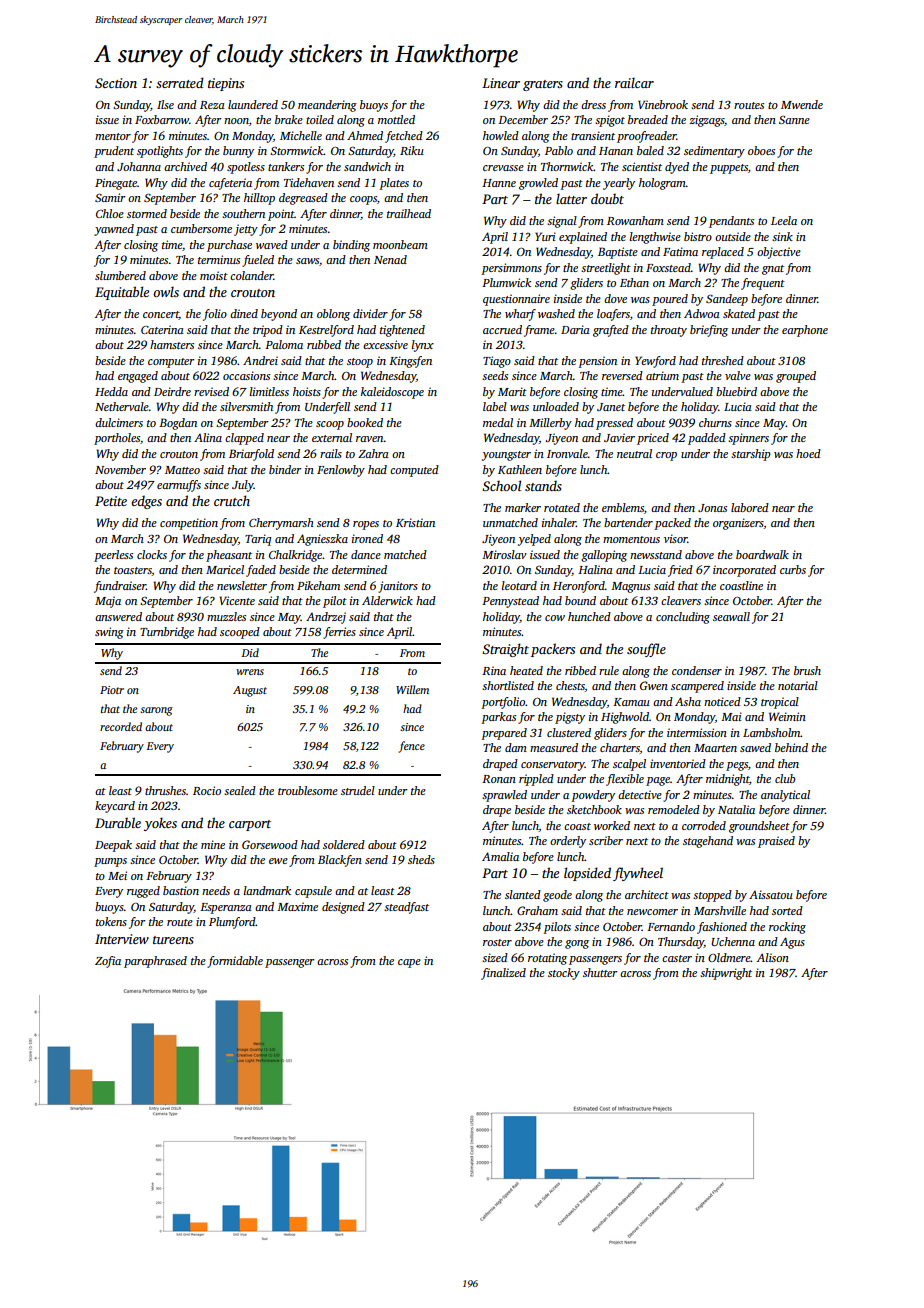 The height and width of the image is (1308, 924). I want to click on Miroslav, so click(504, 554).
